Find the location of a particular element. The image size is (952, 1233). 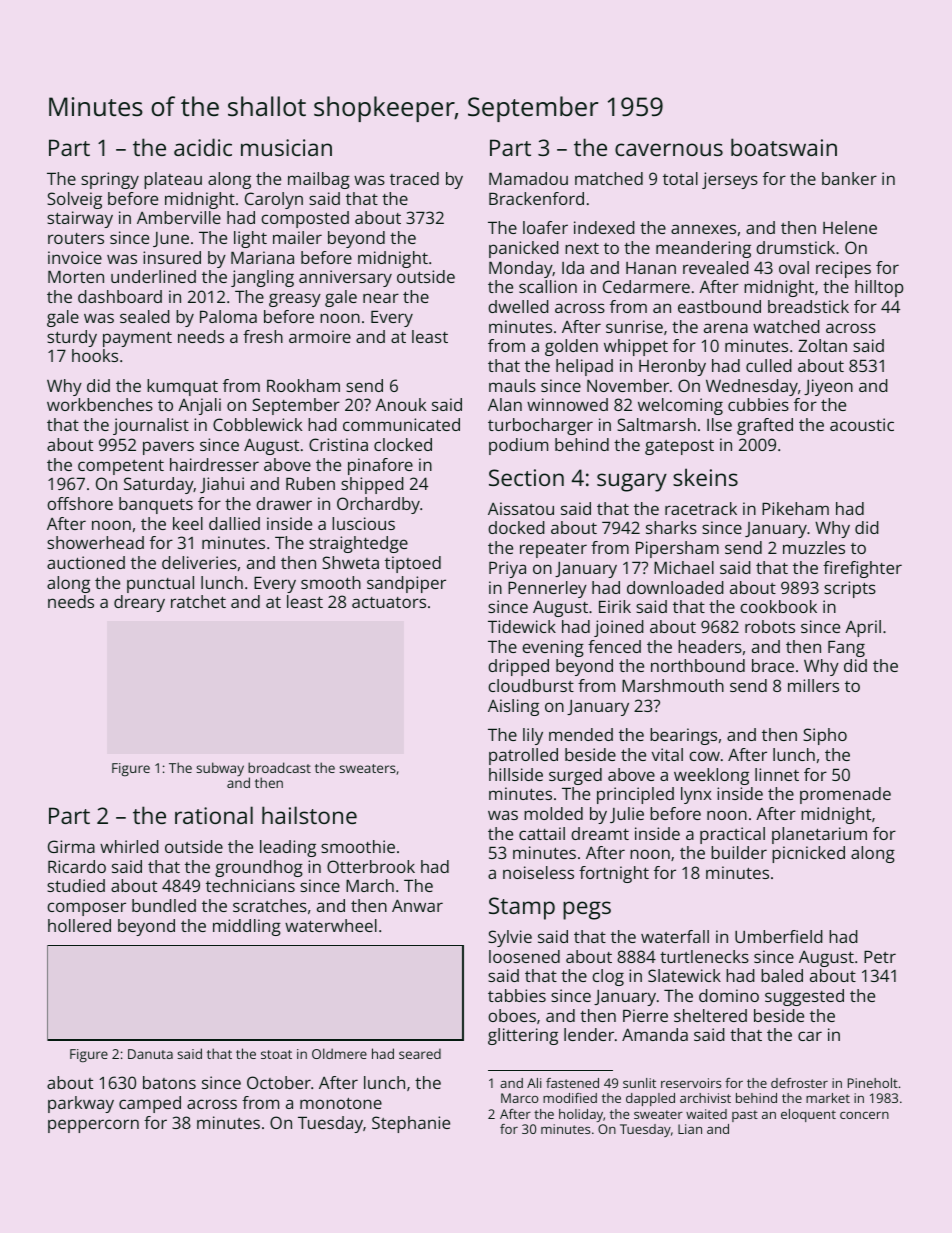

springy is located at coordinates (110, 180).
